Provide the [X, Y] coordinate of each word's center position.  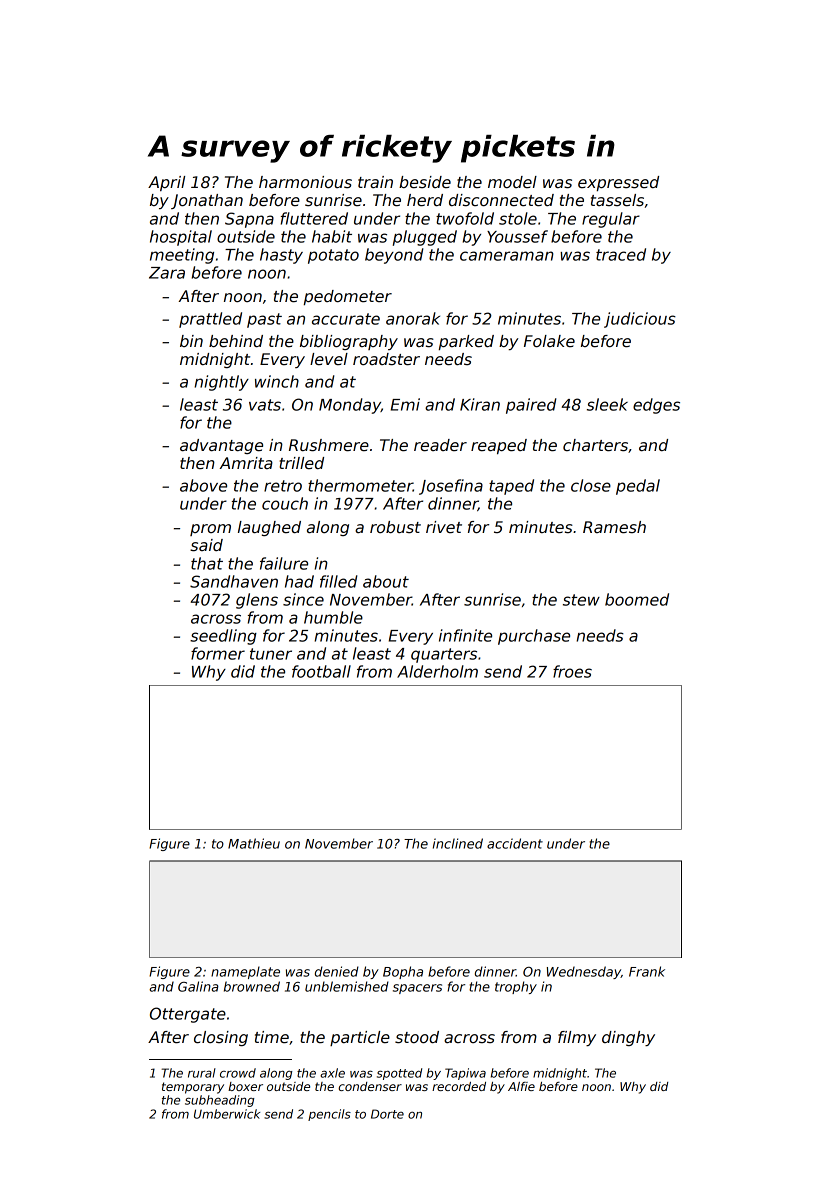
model [512, 182]
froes [572, 671]
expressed [618, 183]
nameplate [245, 972]
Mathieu [254, 843]
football [321, 671]
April [166, 183]
